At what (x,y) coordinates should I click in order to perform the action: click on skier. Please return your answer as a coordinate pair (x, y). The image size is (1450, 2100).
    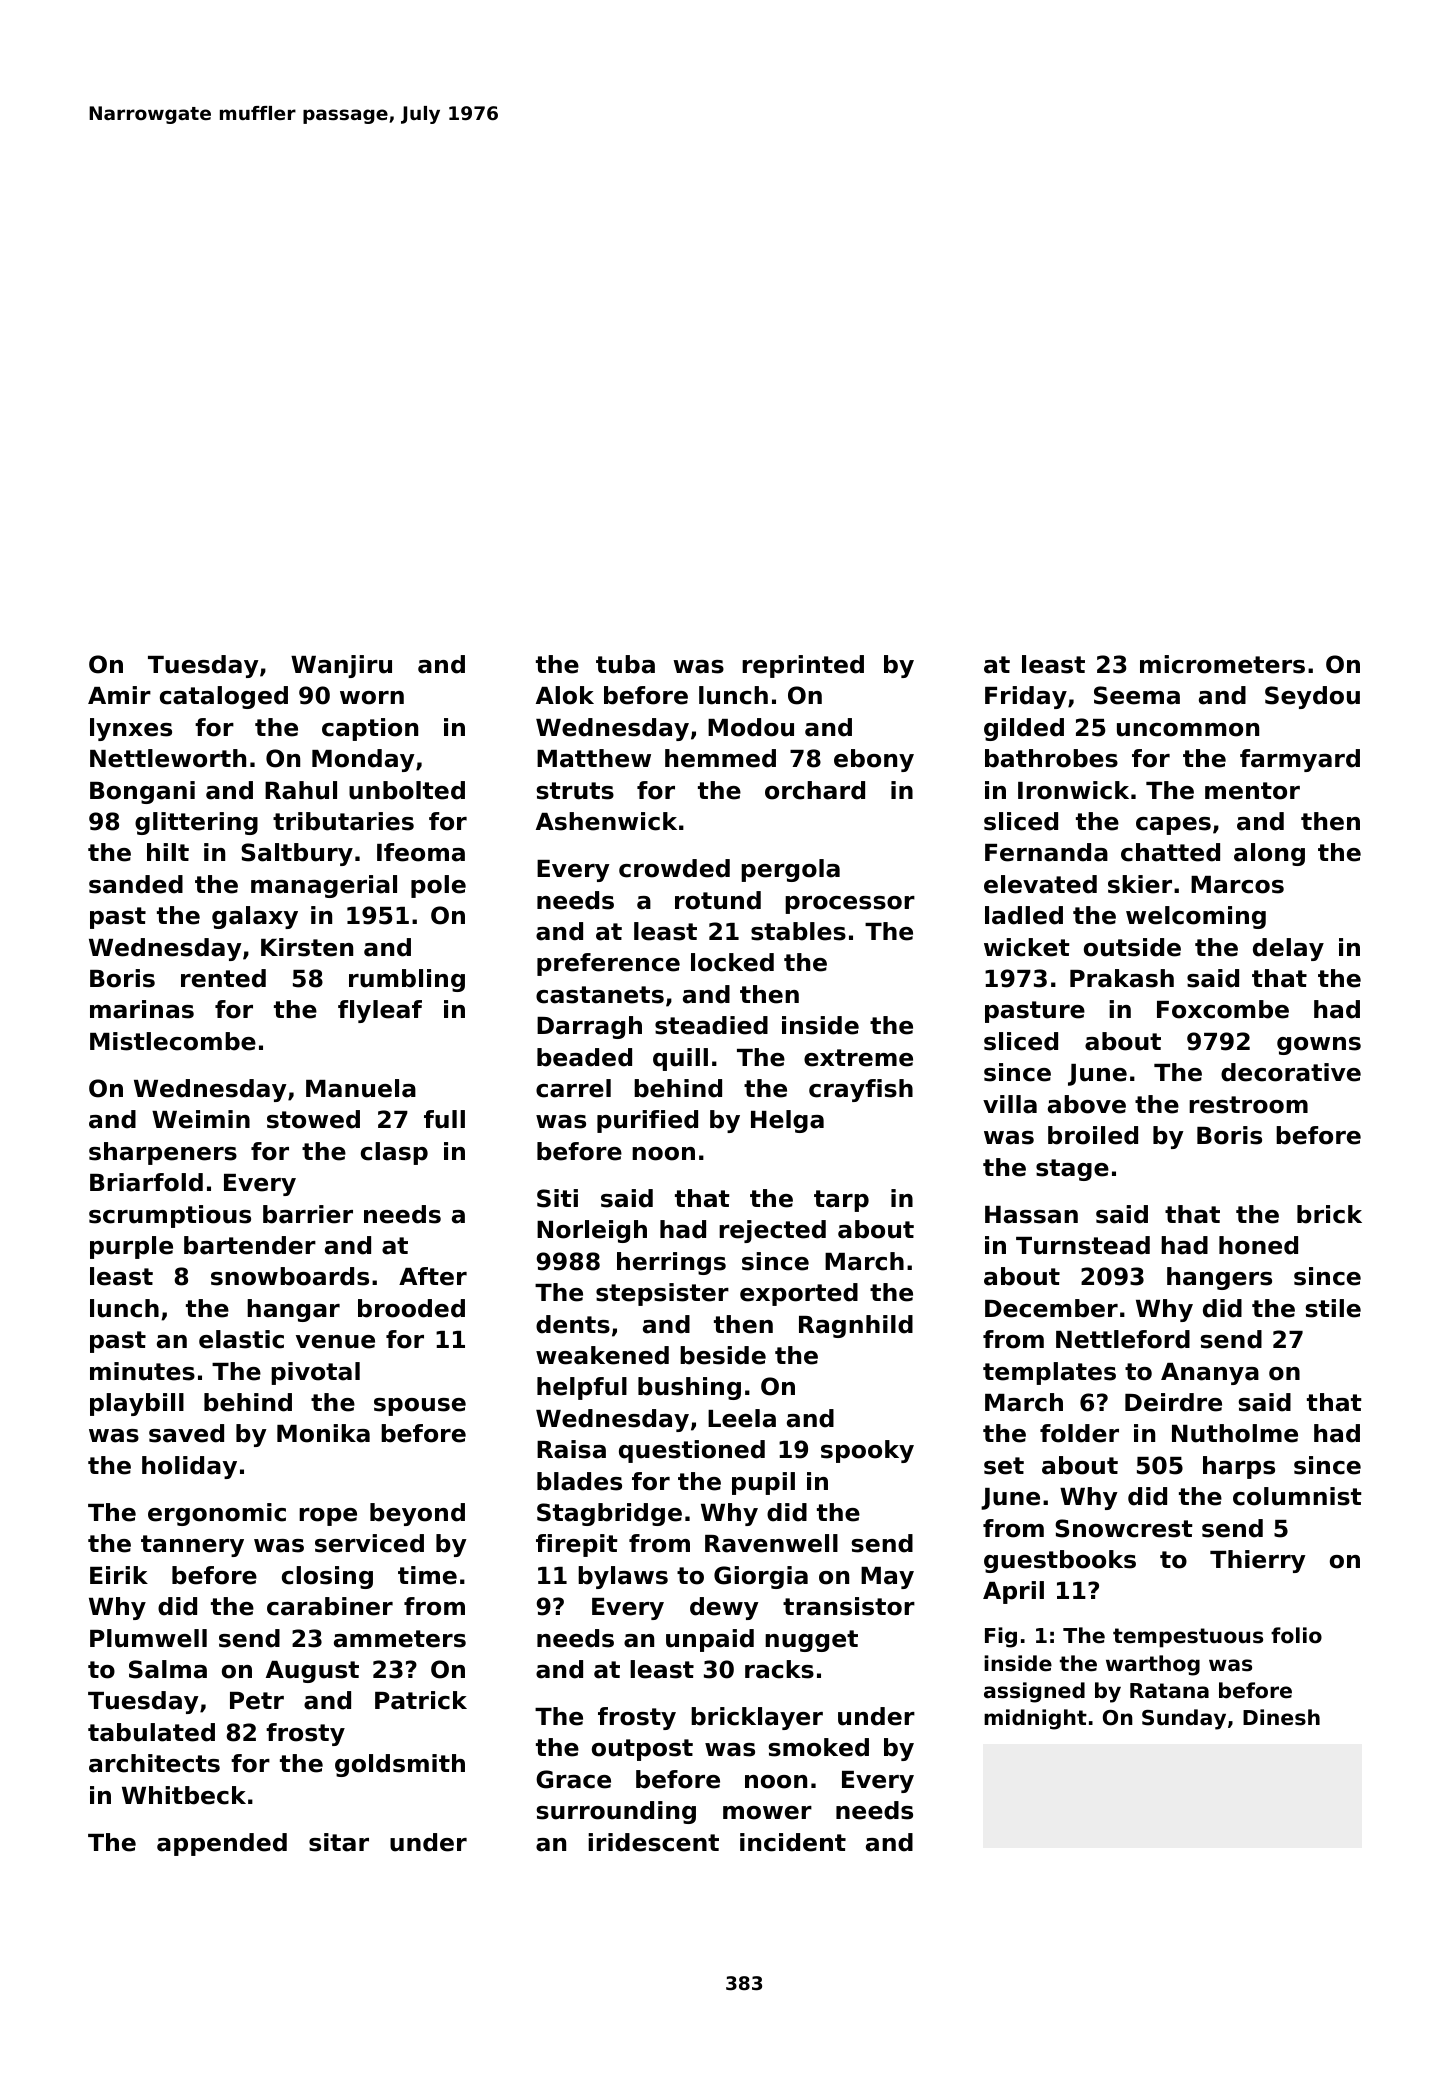
    Looking at the image, I should click on (1140, 884).
